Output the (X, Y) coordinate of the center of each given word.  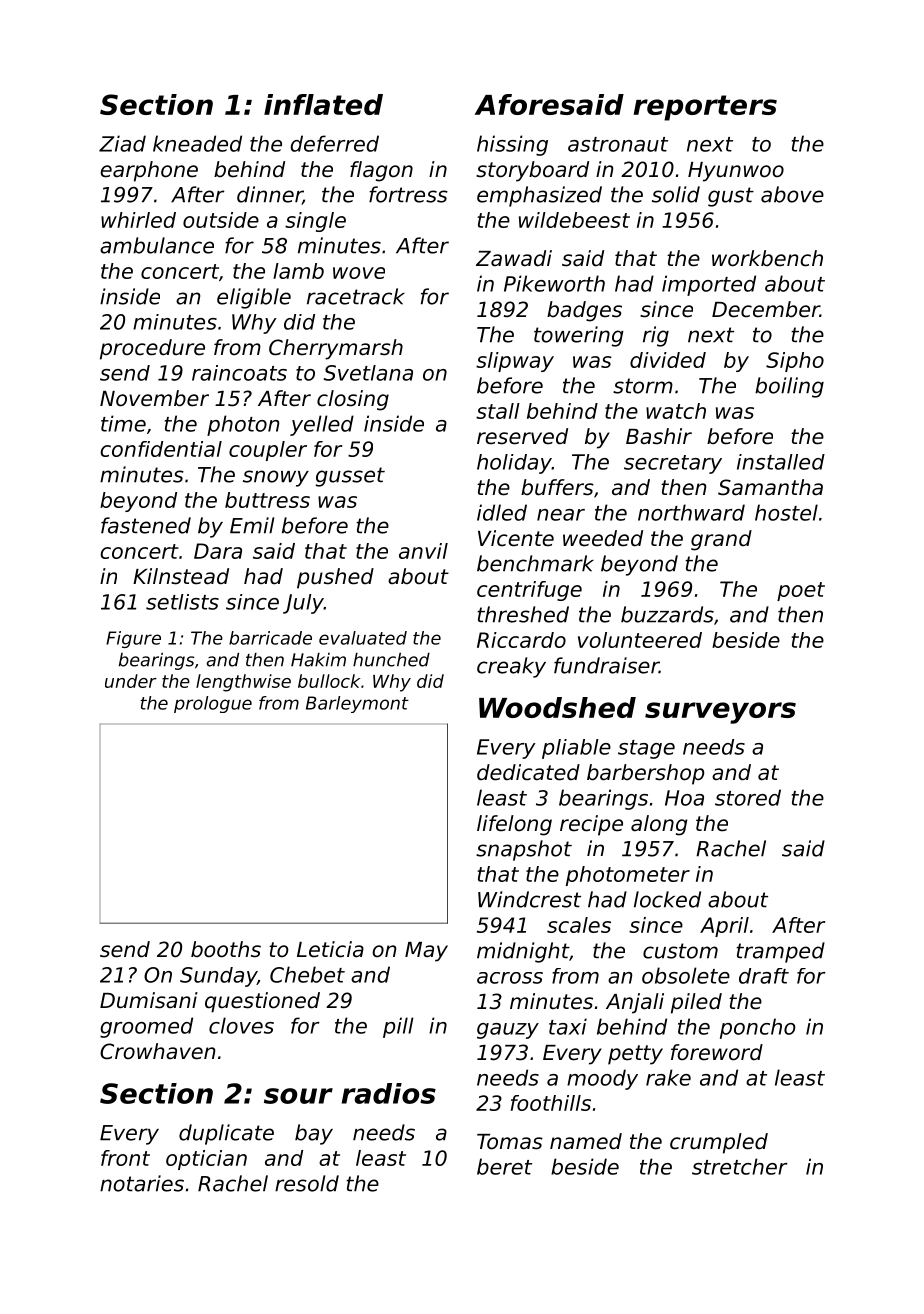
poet (801, 591)
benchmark (535, 563)
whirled (138, 220)
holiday (514, 464)
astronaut (618, 144)
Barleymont (357, 704)
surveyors (720, 713)
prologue (213, 704)
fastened (146, 525)
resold (307, 1183)
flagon (381, 171)
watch (676, 411)
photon (243, 425)
